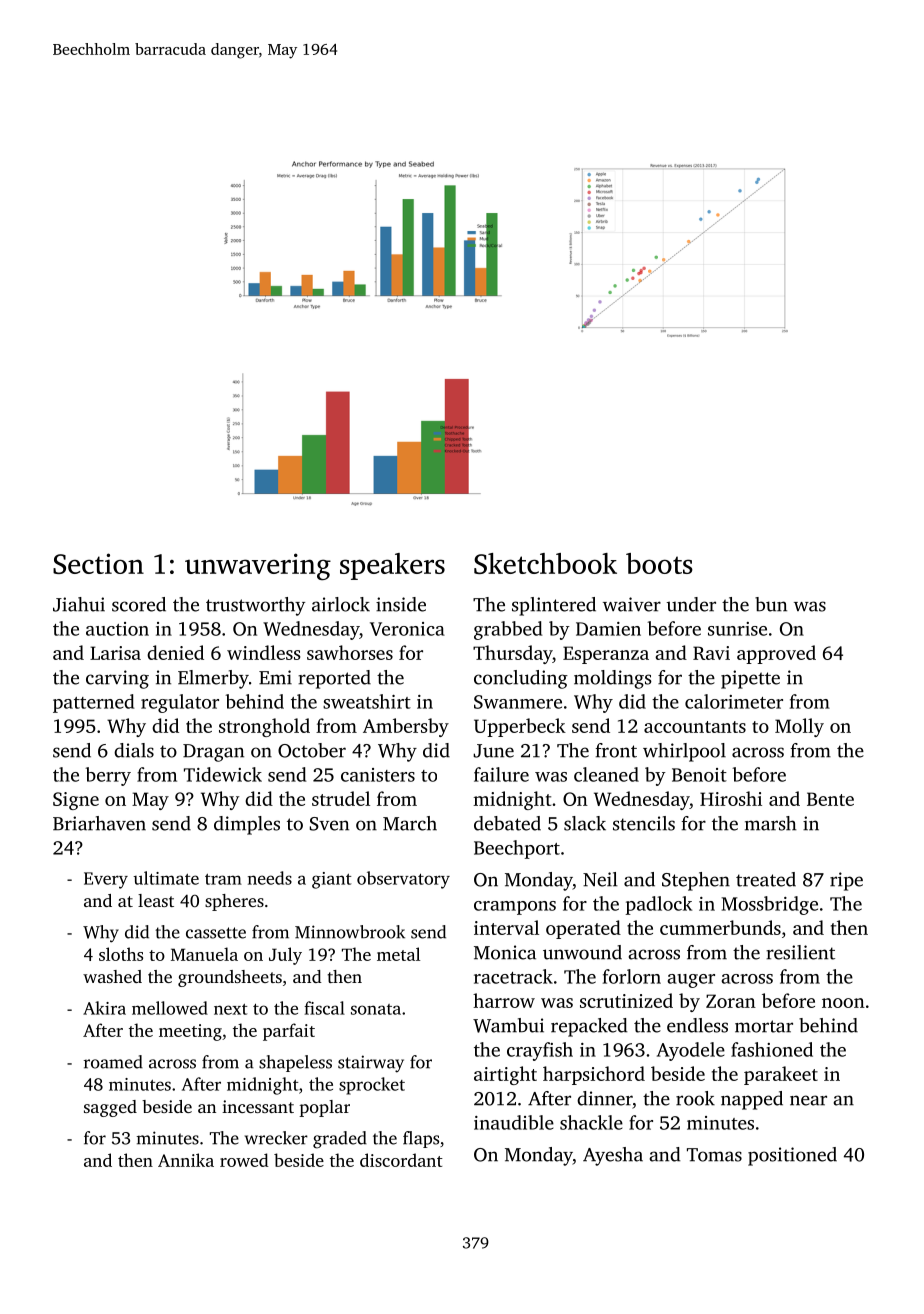 This screenshot has width=924, height=1314. I want to click on Wambui, so click(508, 1025).
